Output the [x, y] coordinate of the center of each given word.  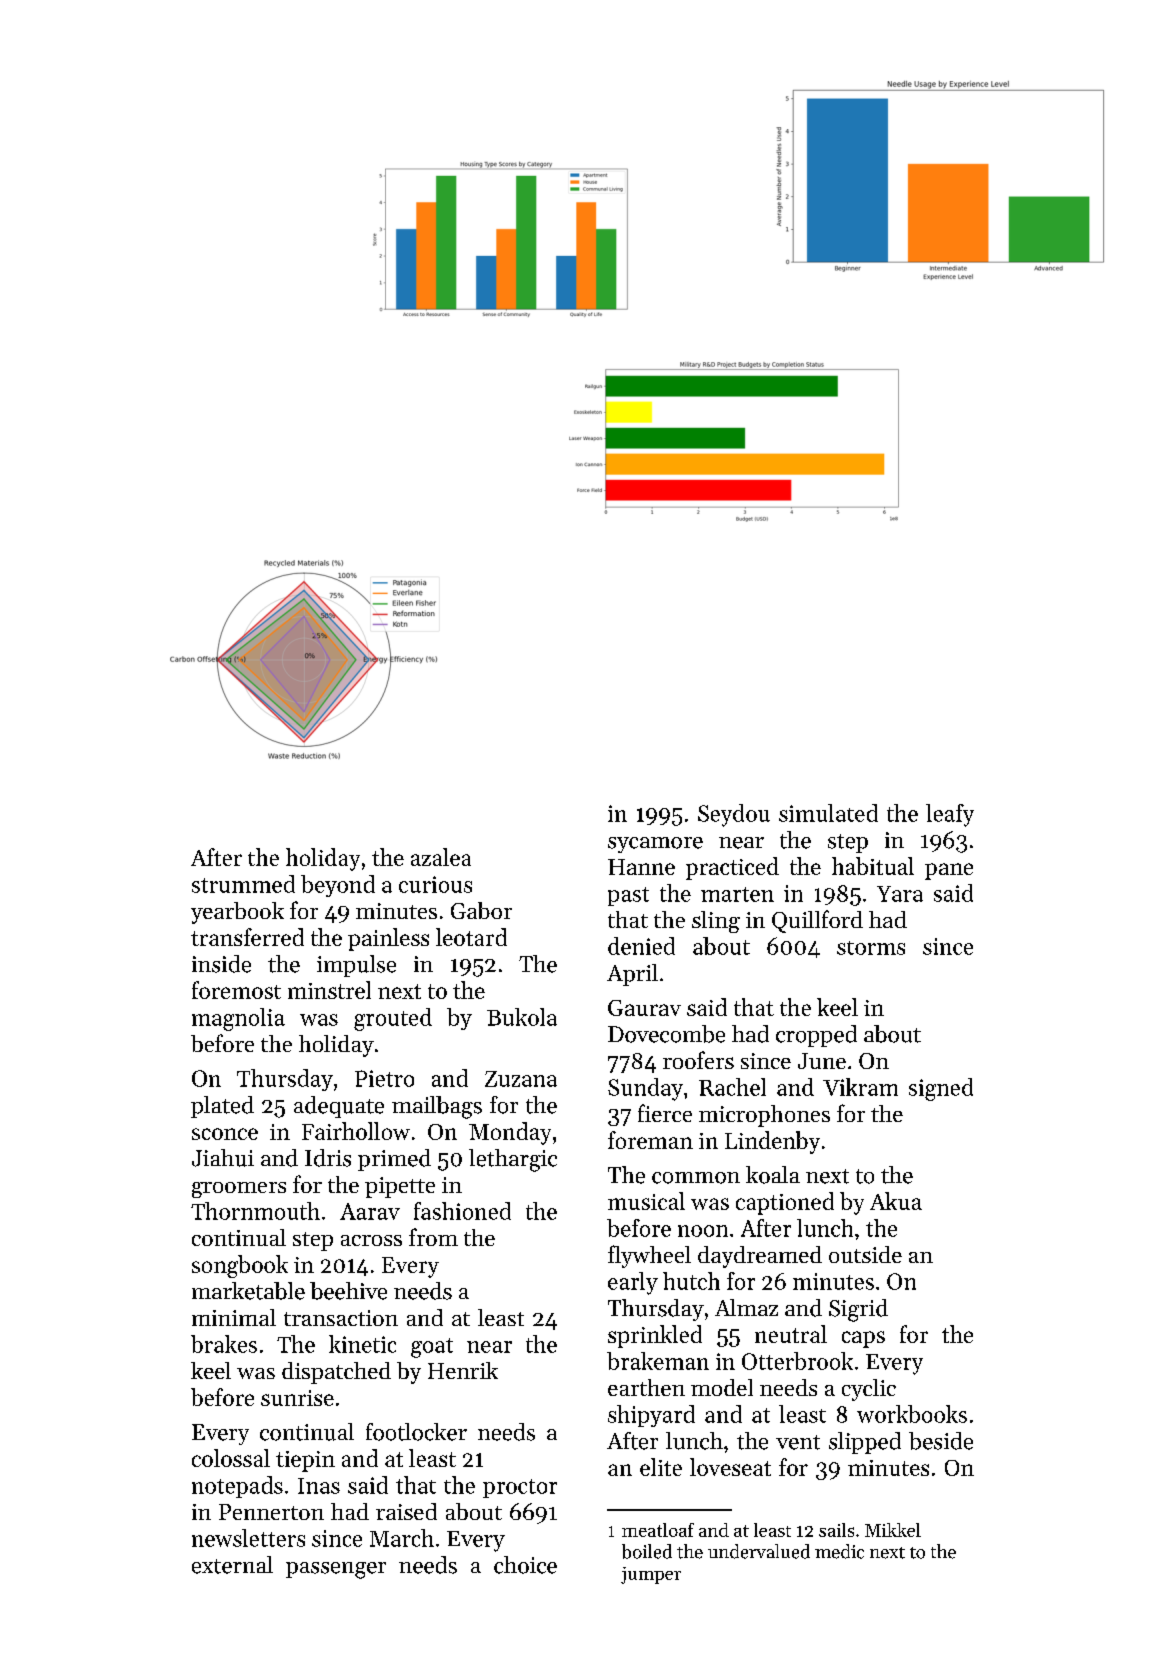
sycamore [655, 845]
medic [839, 1551]
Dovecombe [666, 1034]
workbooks [912, 1414]
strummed [243, 884]
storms [871, 948]
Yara [900, 894]
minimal [234, 1317]
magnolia [238, 1019]
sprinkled [655, 1336]
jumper [651, 1575]
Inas [319, 1486]
